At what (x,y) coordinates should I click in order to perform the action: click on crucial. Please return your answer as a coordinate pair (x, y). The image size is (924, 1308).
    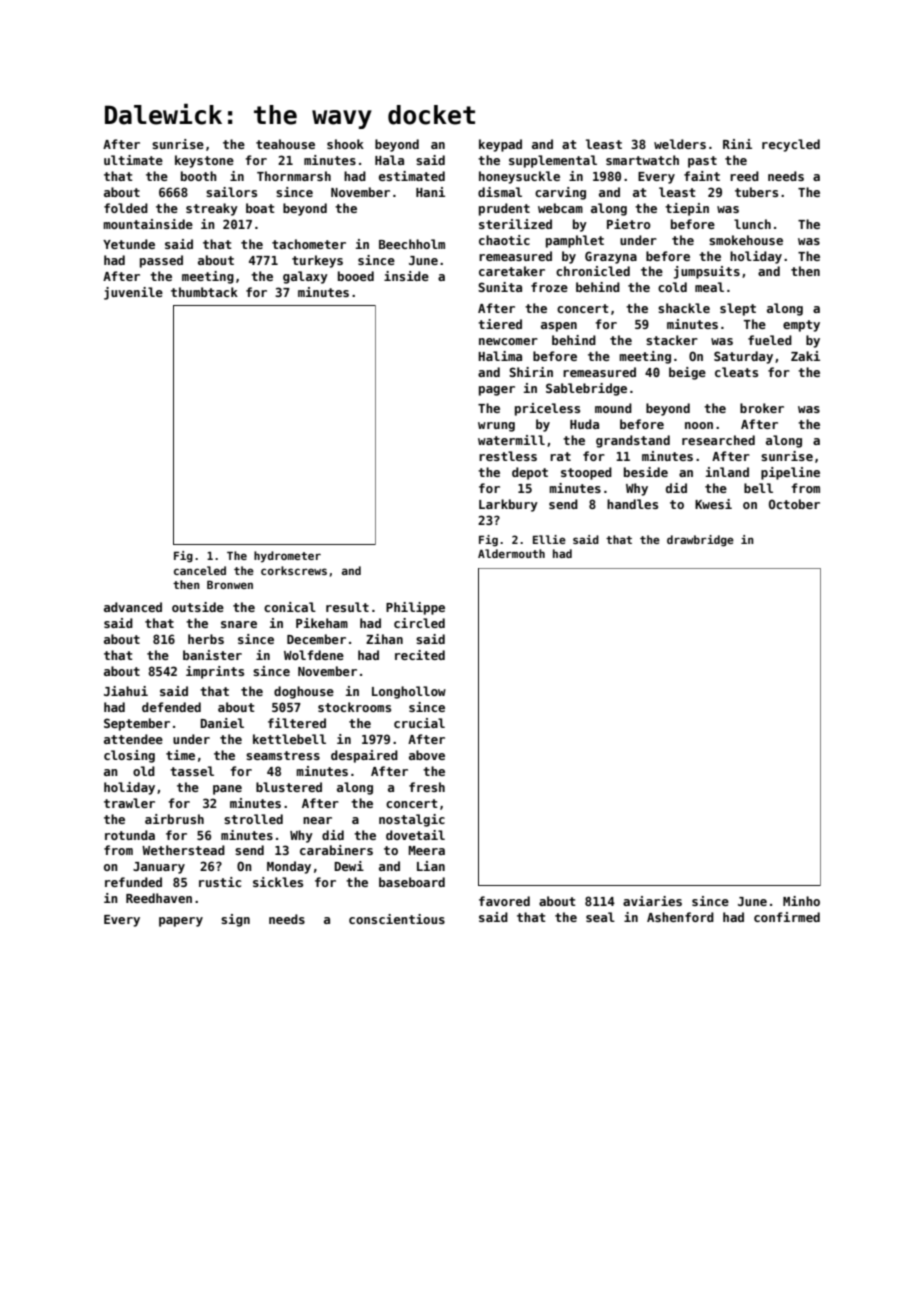
    Looking at the image, I should click on (419, 723).
